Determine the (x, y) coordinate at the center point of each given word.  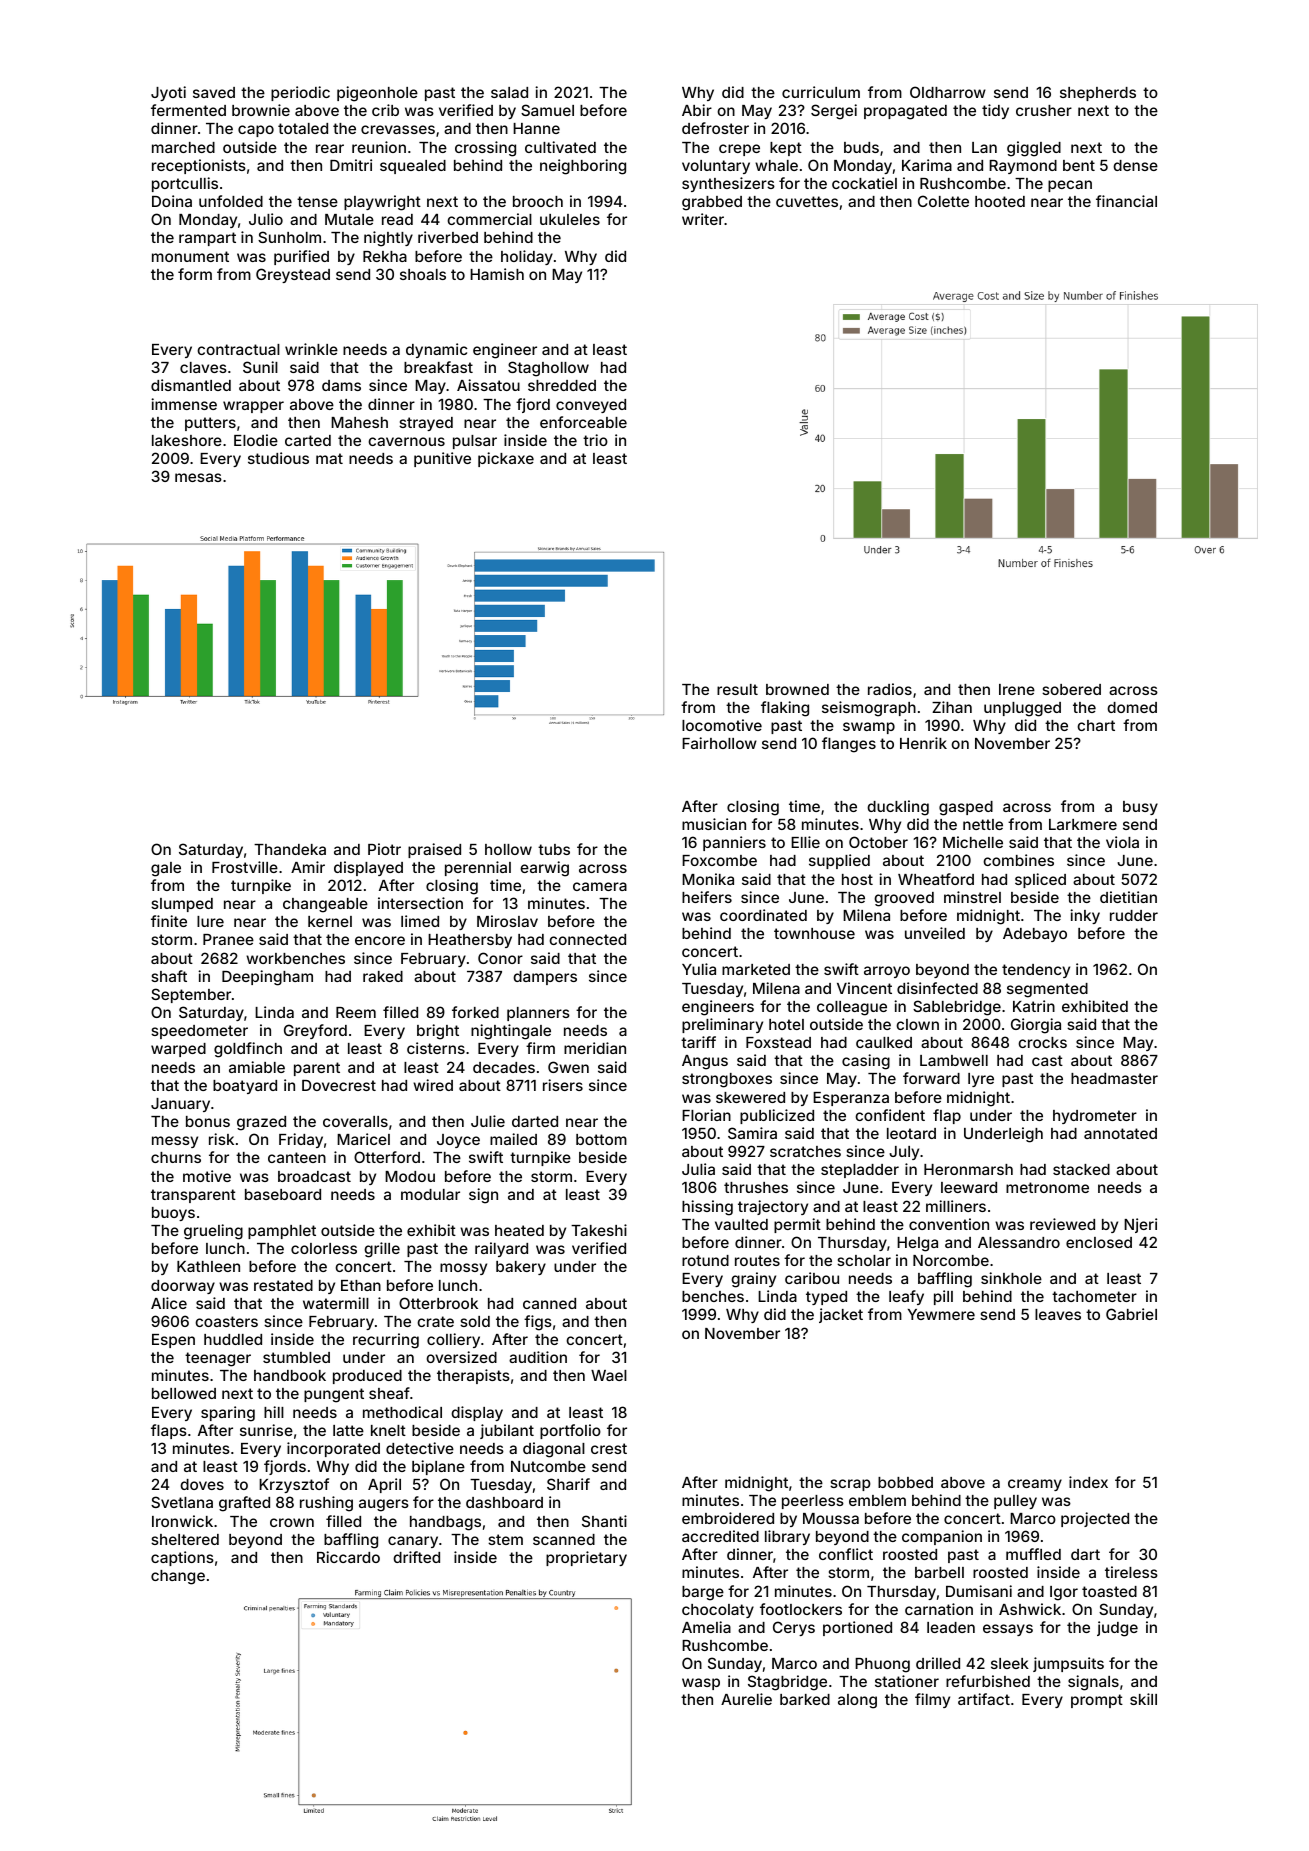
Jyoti (168, 93)
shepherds (1098, 94)
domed (1132, 707)
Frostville (245, 867)
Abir (697, 110)
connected (587, 939)
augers (384, 1505)
